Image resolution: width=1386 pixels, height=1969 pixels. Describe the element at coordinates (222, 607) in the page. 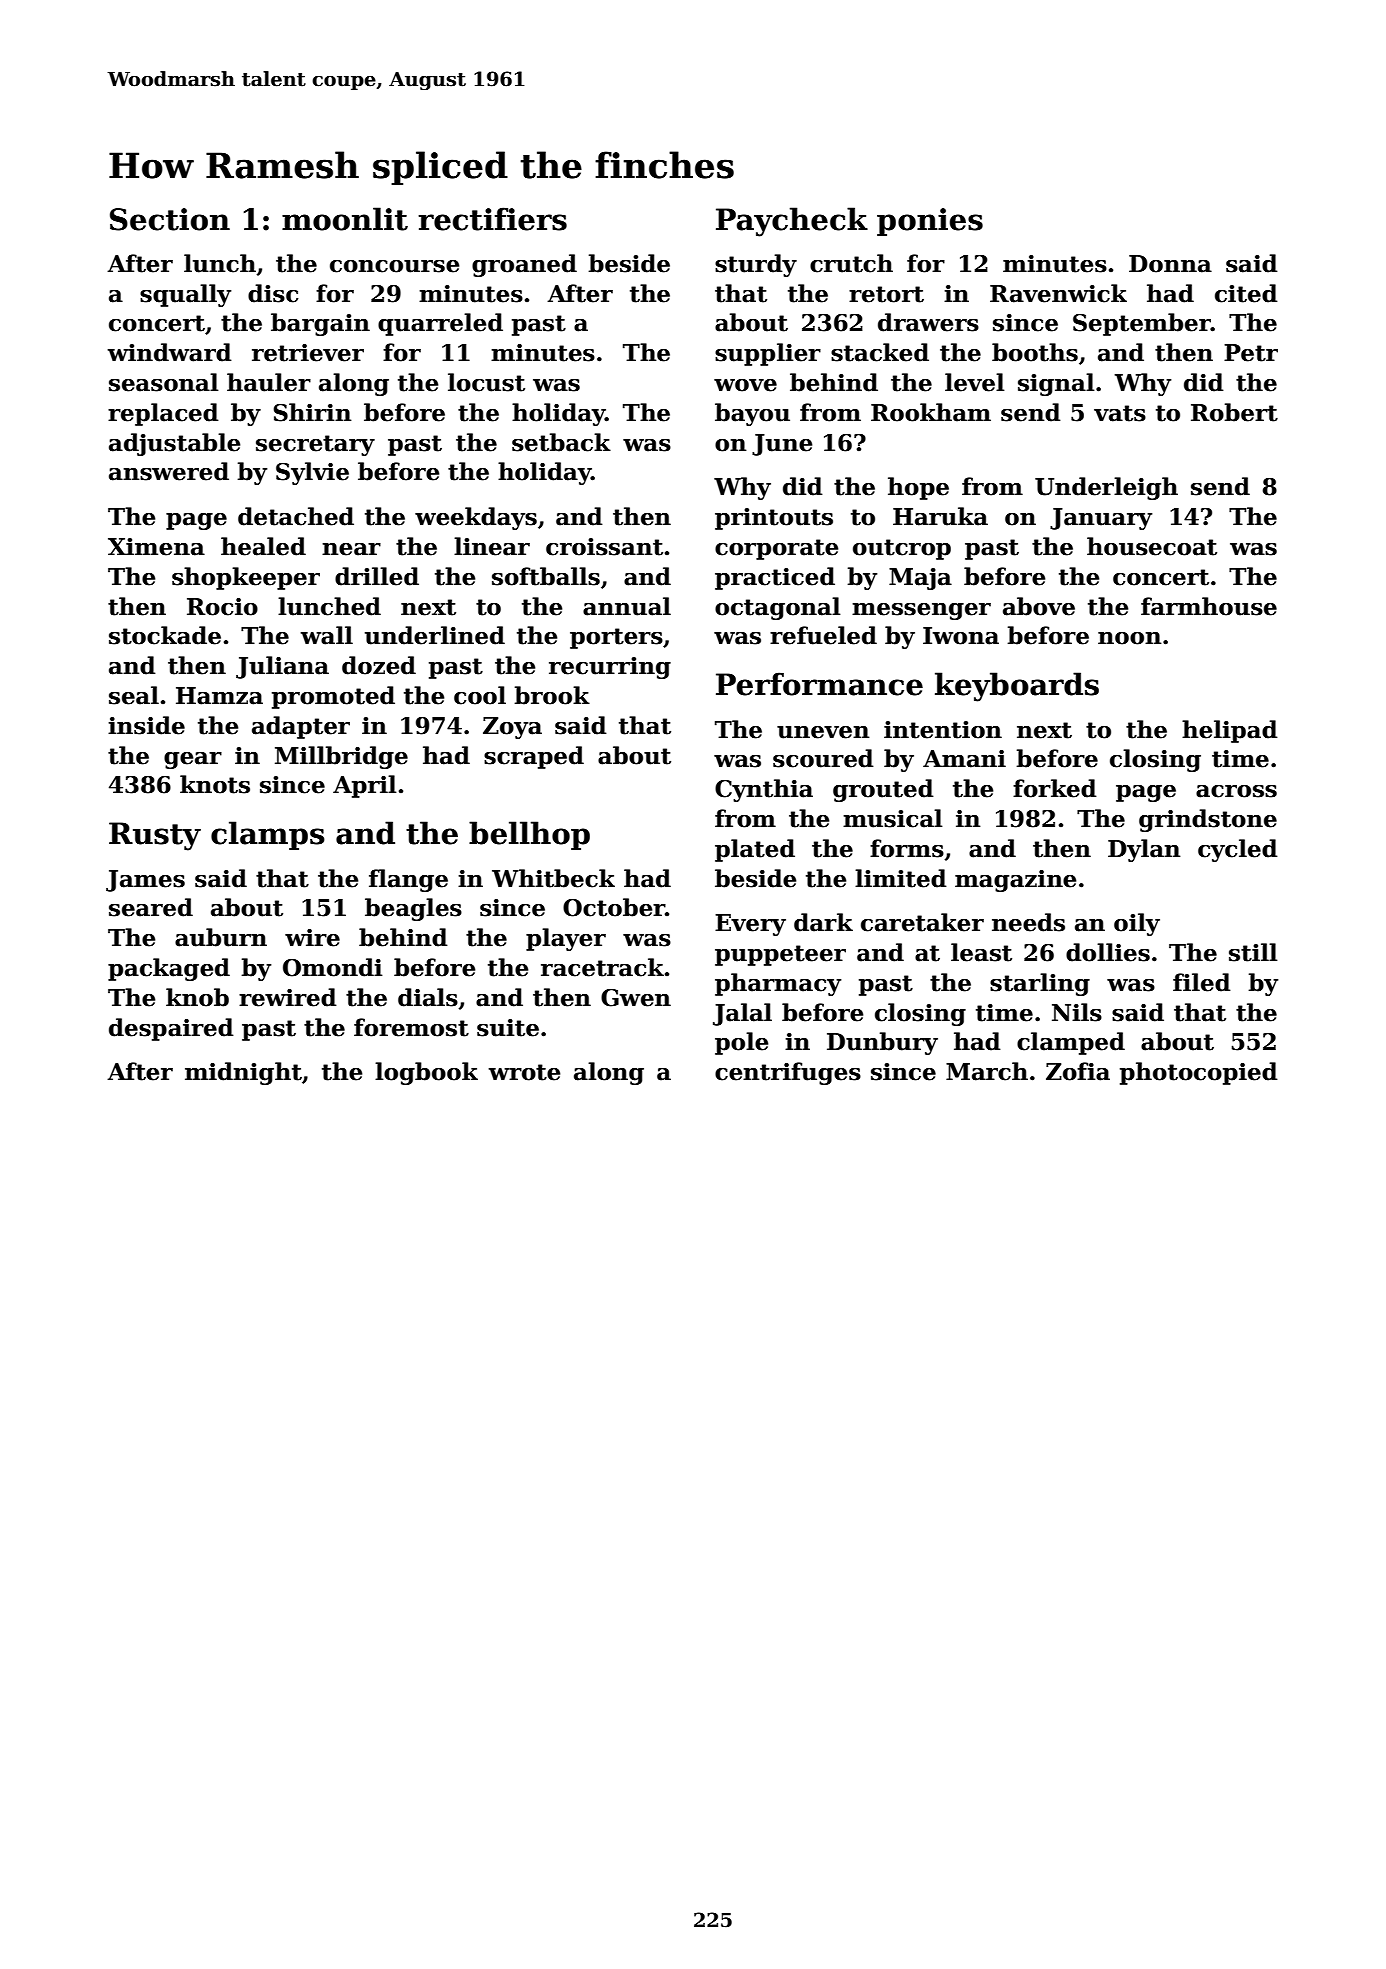

I see `Rocio` at that location.
